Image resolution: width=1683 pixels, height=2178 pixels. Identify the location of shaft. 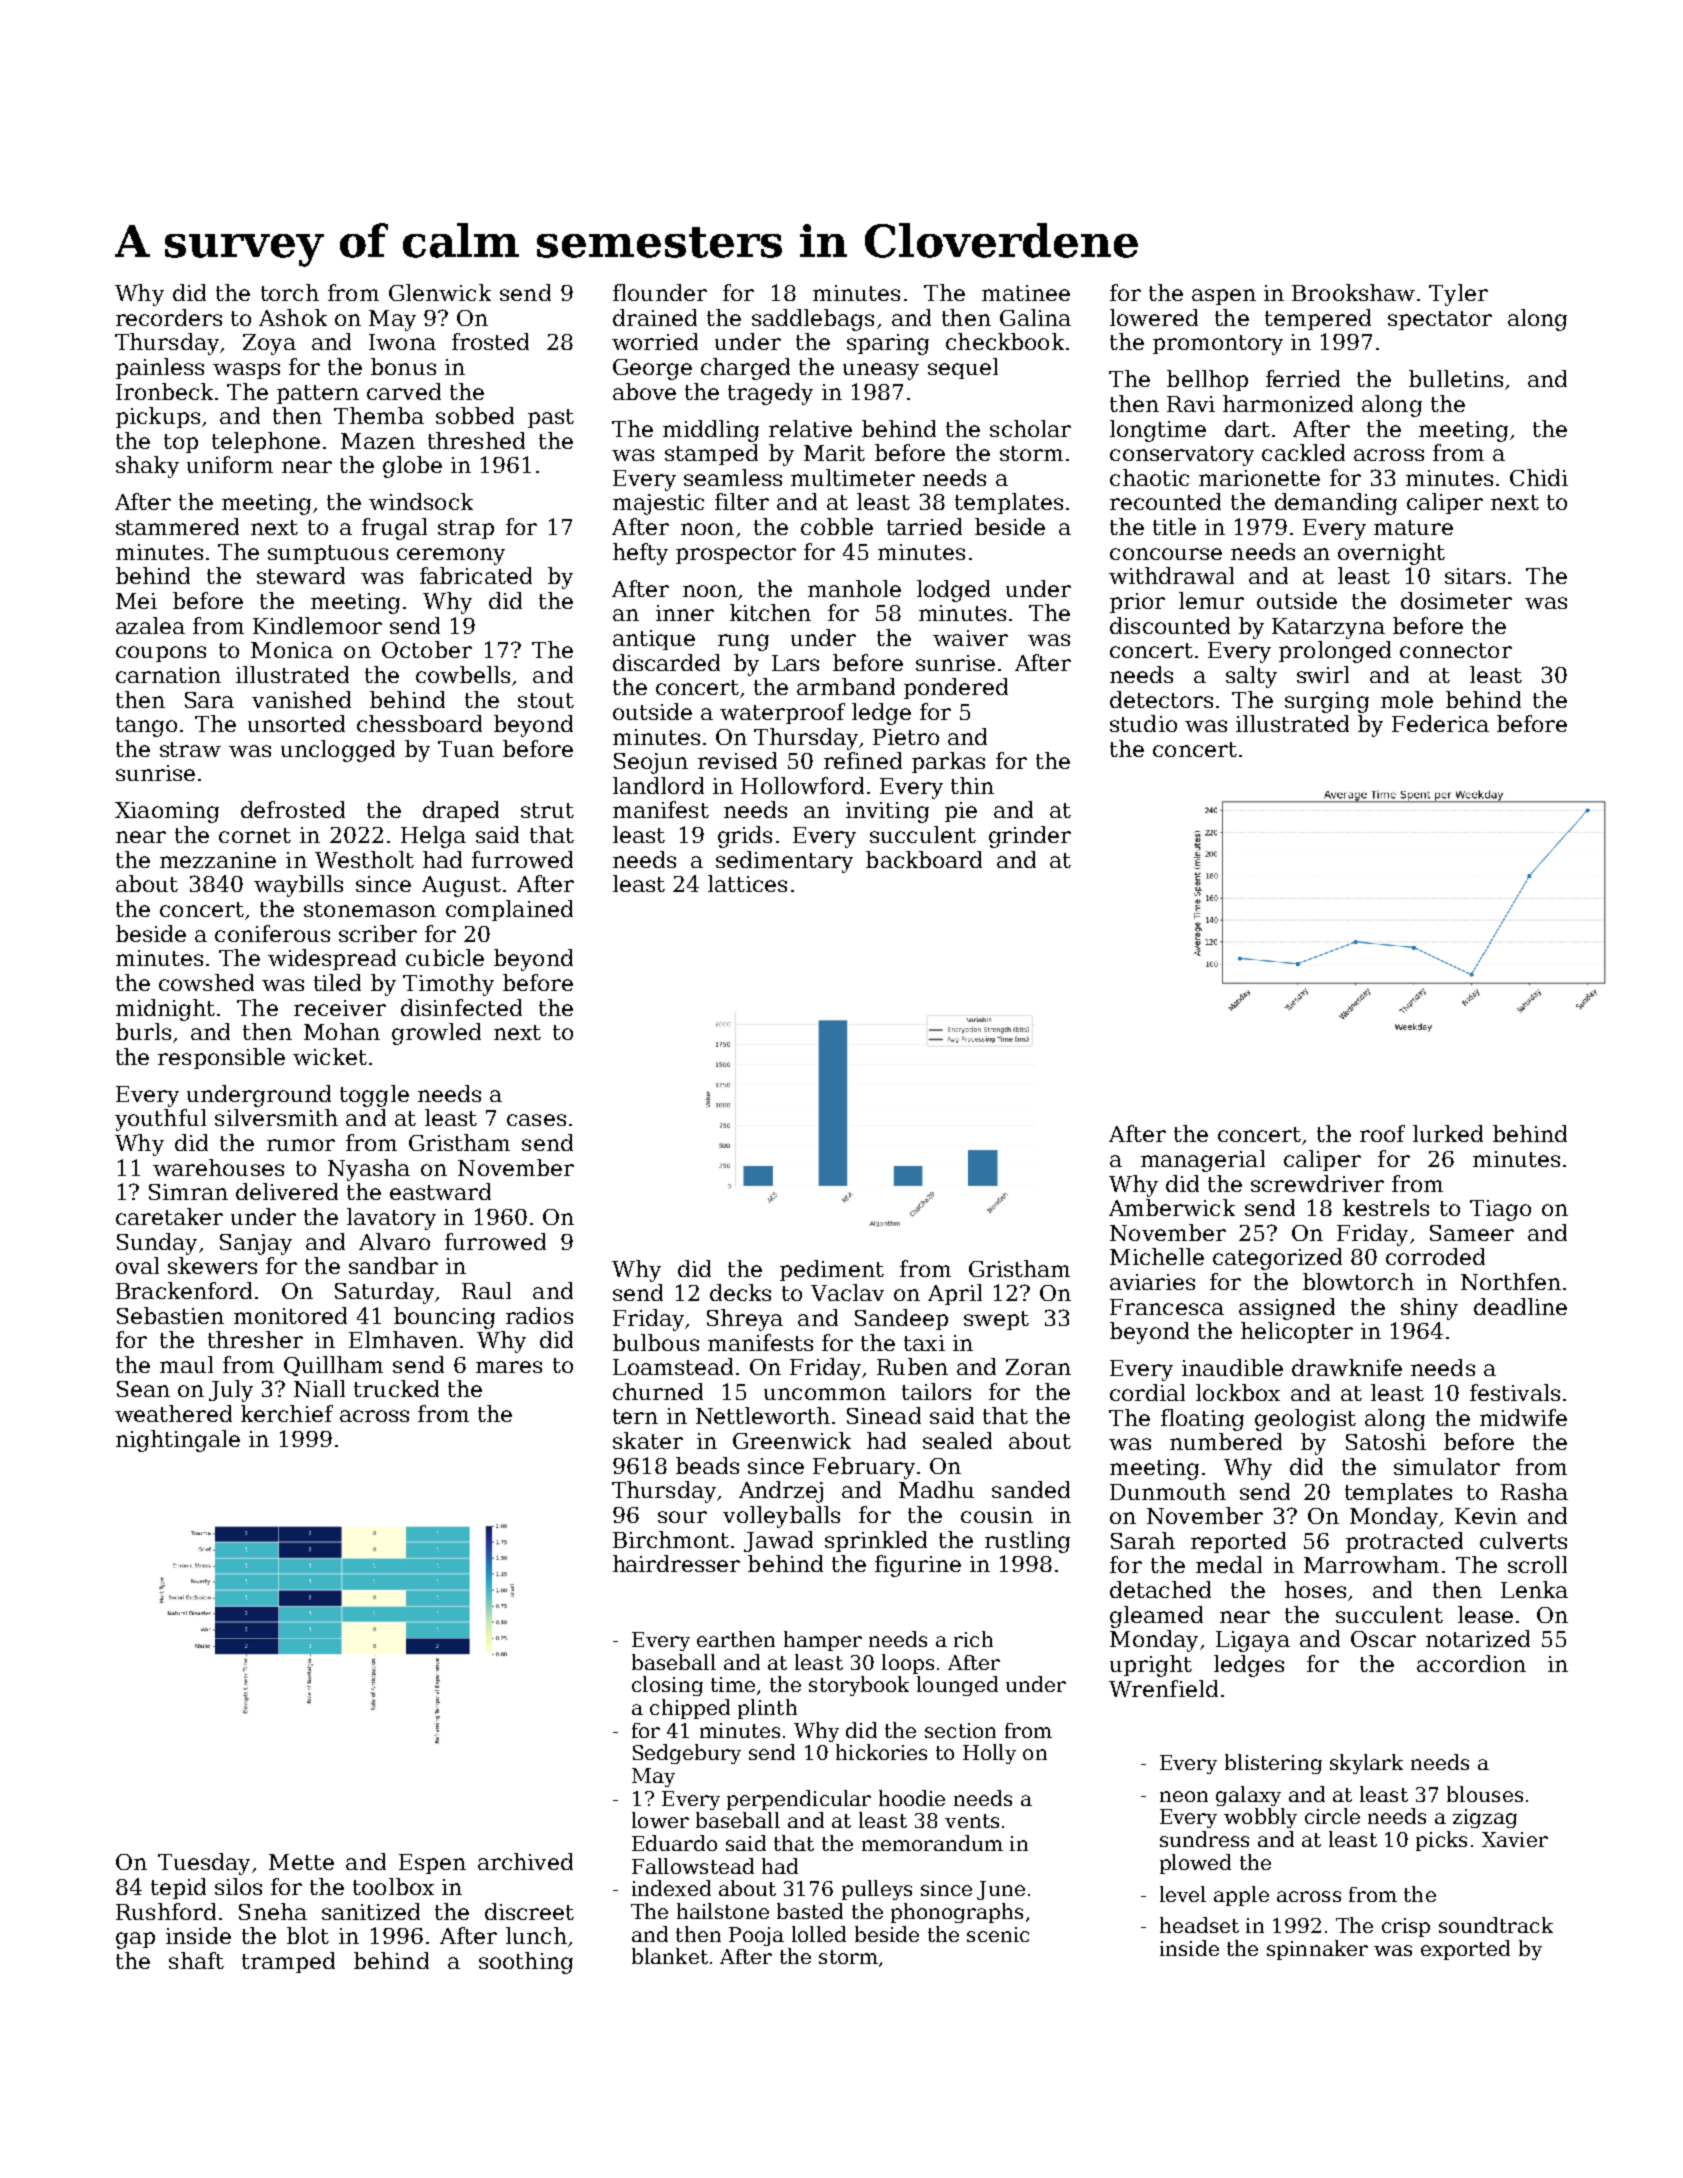
(196, 1960).
